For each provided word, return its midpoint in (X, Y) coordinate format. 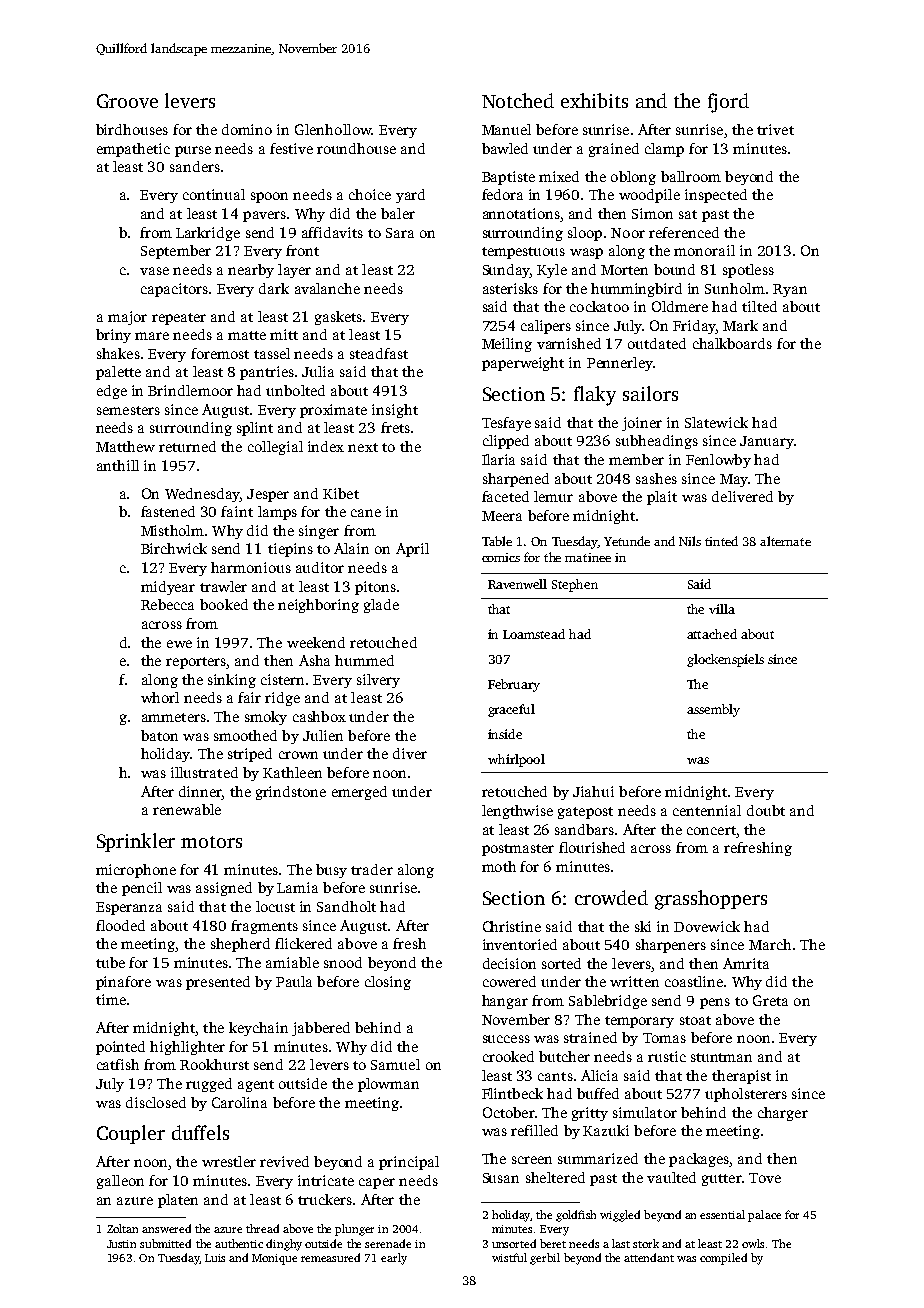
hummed (364, 660)
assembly (713, 710)
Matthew (125, 446)
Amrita (746, 963)
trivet (775, 129)
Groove (127, 101)
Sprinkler (136, 842)
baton (159, 735)
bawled (505, 148)
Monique (274, 1259)
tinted (721, 541)
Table (497, 541)
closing (388, 983)
